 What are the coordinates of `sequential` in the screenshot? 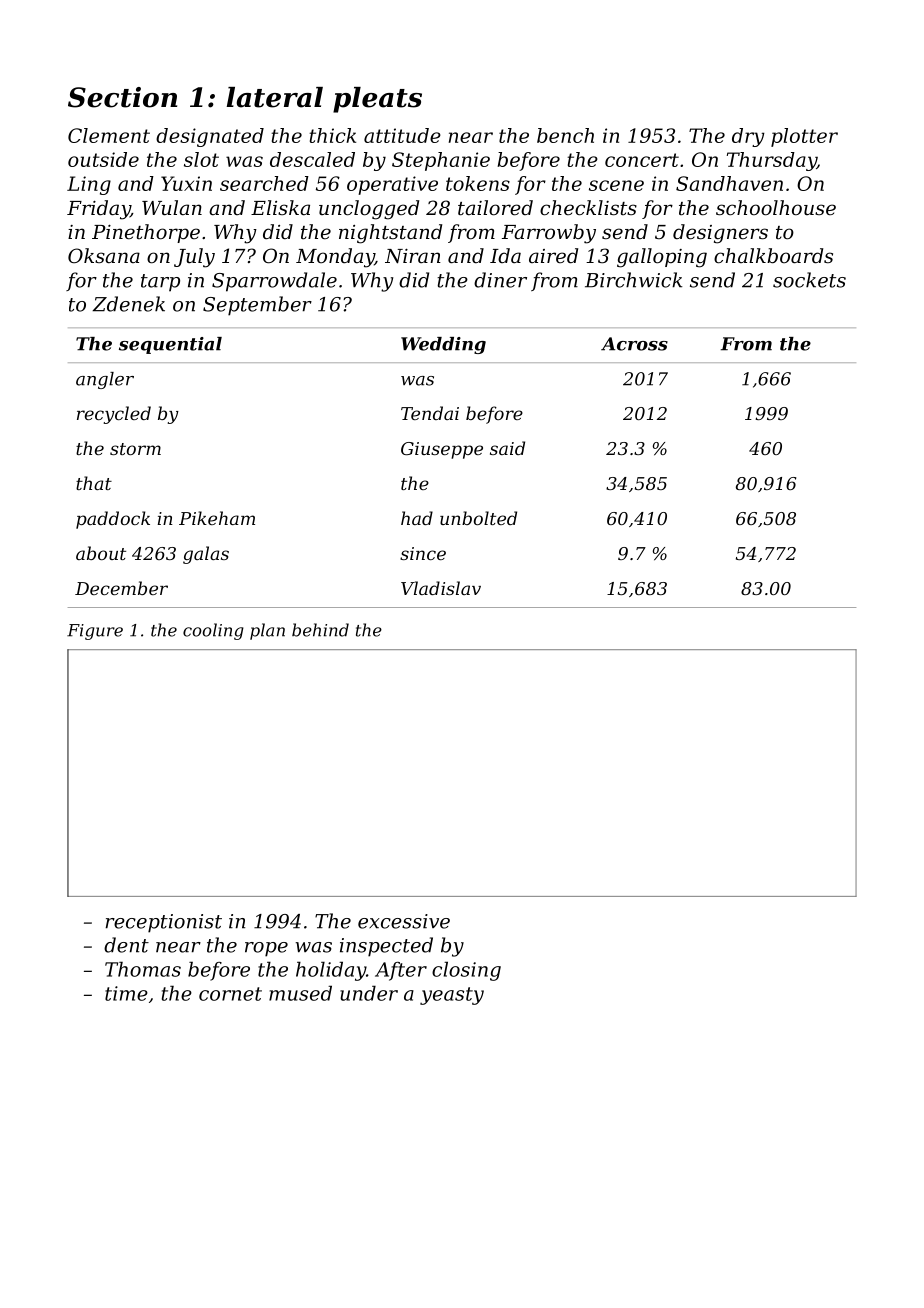 It's located at (170, 345).
